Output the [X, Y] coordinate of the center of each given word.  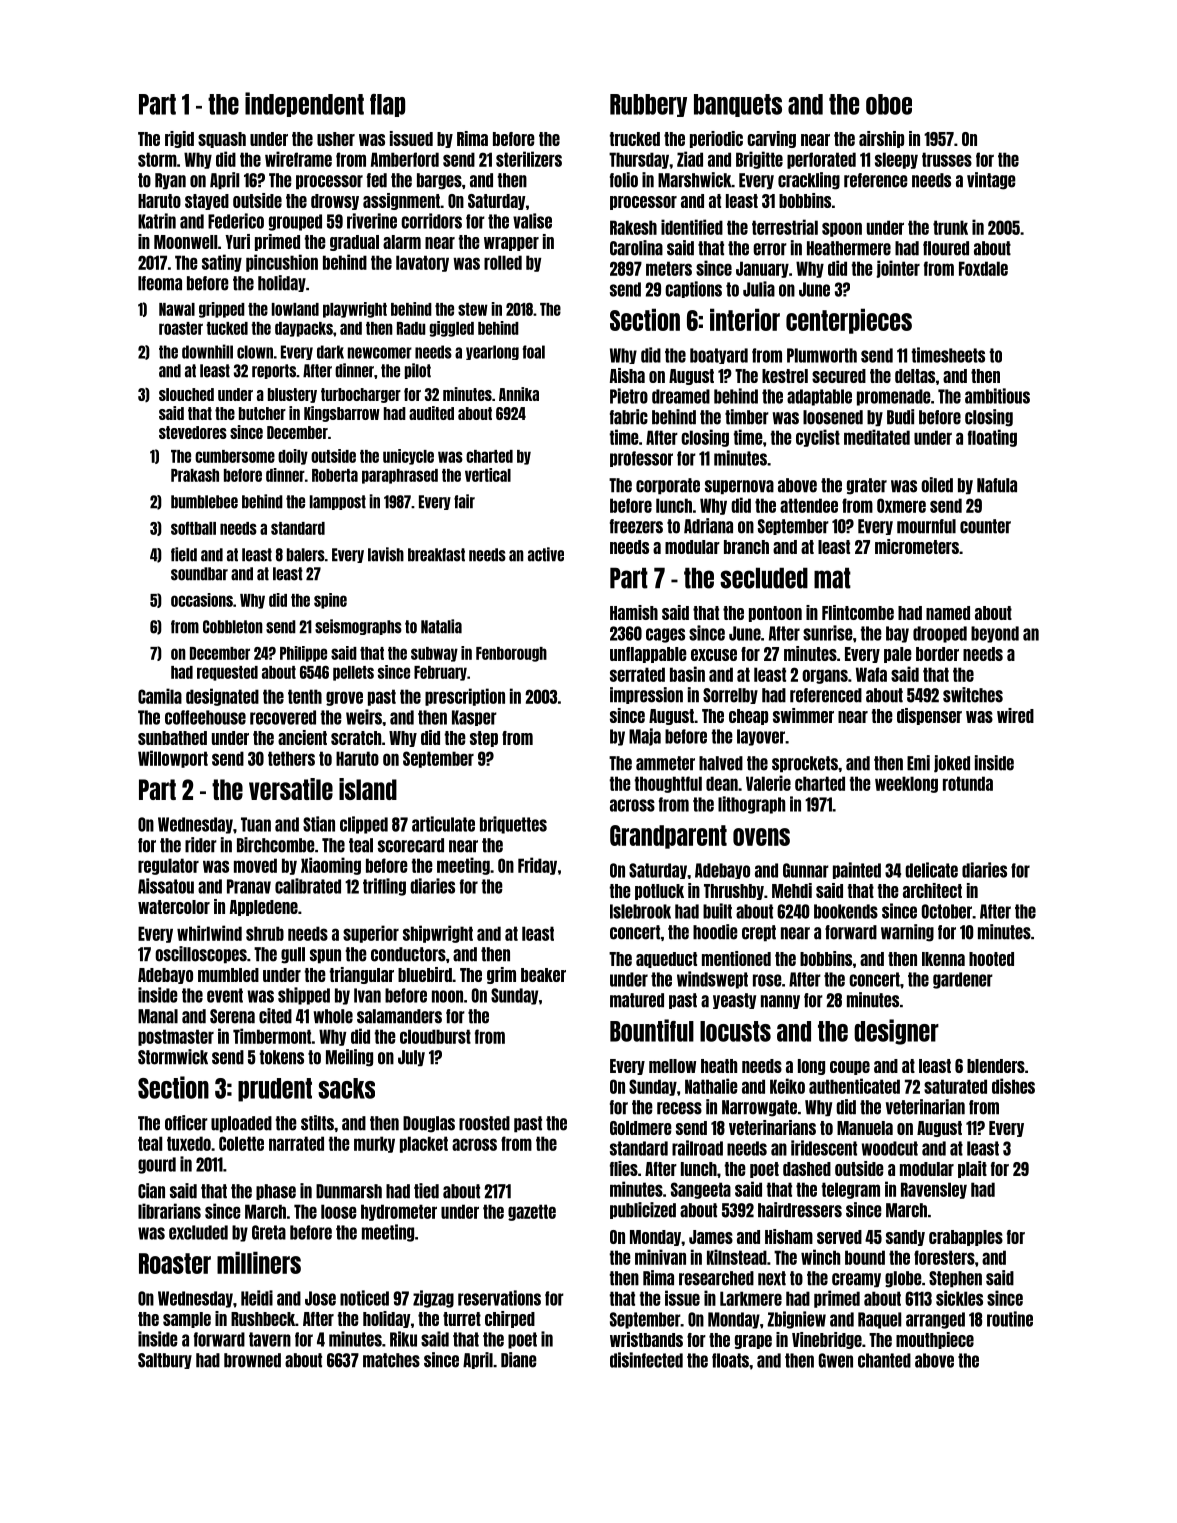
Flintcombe [858, 612]
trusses [947, 159]
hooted [991, 959]
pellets [353, 673]
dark [330, 352]
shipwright [438, 934]
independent [304, 104]
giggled [452, 329]
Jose [320, 1298]
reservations [499, 1298]
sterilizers [529, 159]
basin [687, 674]
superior [371, 934]
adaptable [819, 397]
